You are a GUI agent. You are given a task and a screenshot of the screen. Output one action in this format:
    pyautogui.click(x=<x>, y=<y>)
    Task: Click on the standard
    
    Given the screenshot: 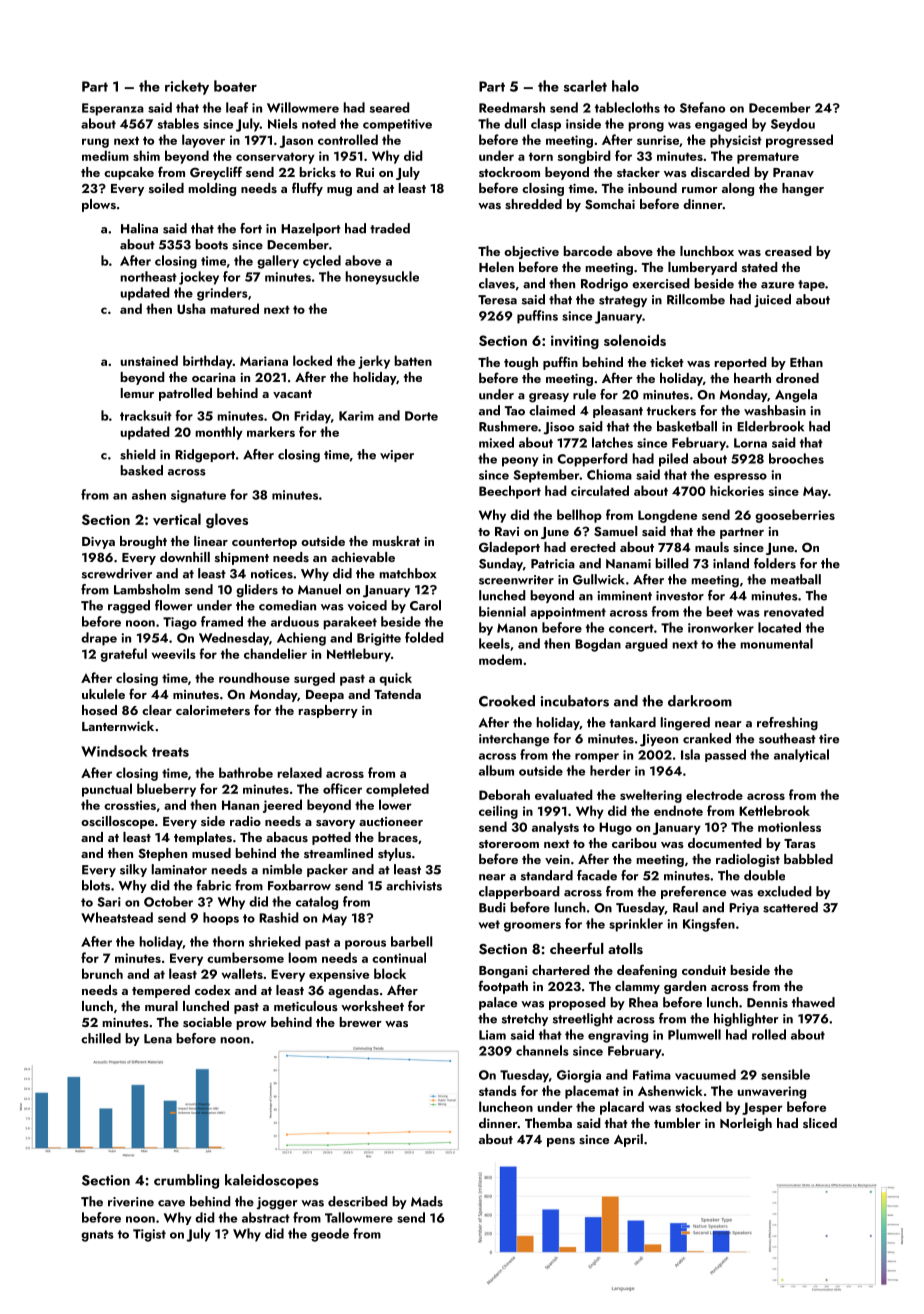 What is the action you would take?
    pyautogui.click(x=547, y=875)
